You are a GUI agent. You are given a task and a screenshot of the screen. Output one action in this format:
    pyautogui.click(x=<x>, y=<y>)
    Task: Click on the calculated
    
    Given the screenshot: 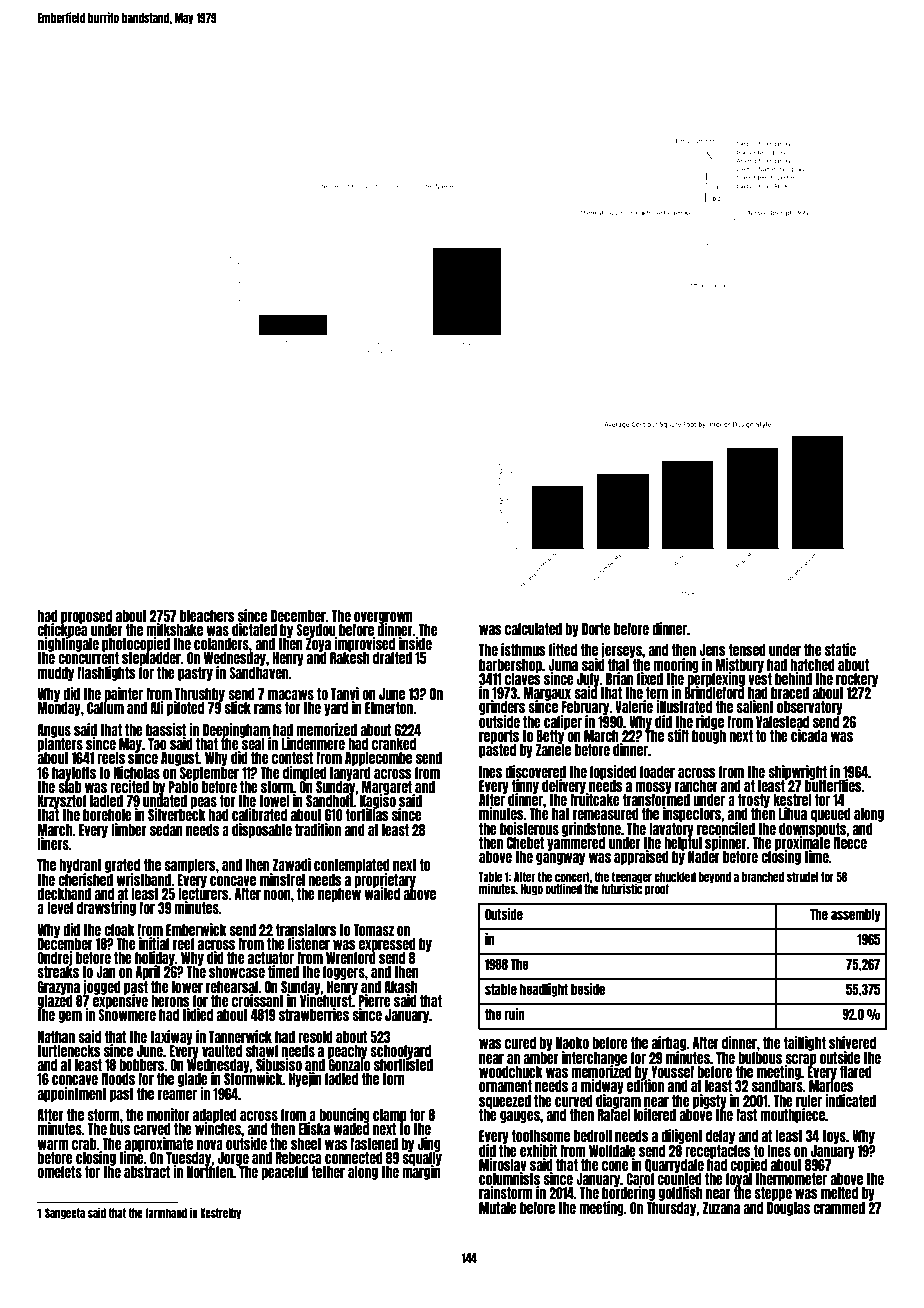 What is the action you would take?
    pyautogui.click(x=533, y=629)
